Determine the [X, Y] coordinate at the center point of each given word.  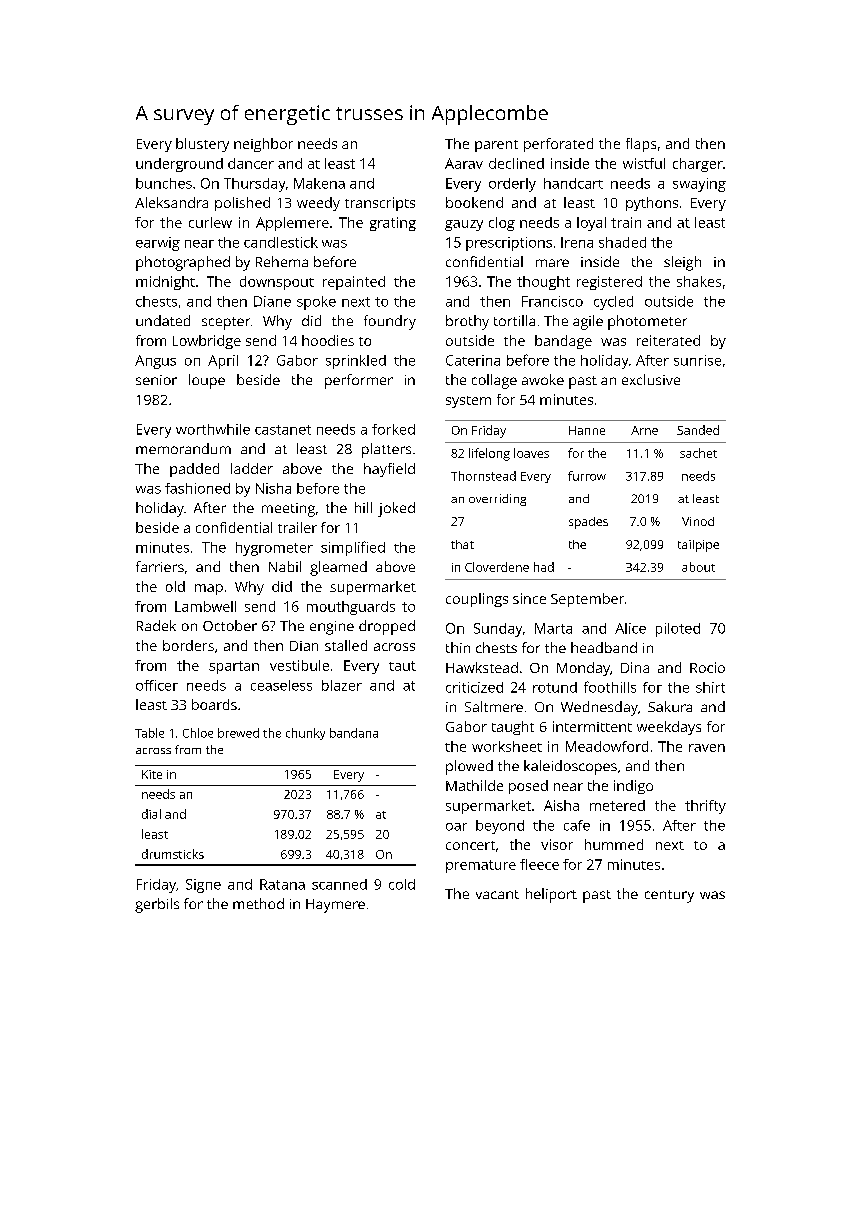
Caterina [473, 360]
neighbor [263, 145]
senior [156, 380]
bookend [474, 202]
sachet [698, 453]
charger [698, 165]
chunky [305, 734]
